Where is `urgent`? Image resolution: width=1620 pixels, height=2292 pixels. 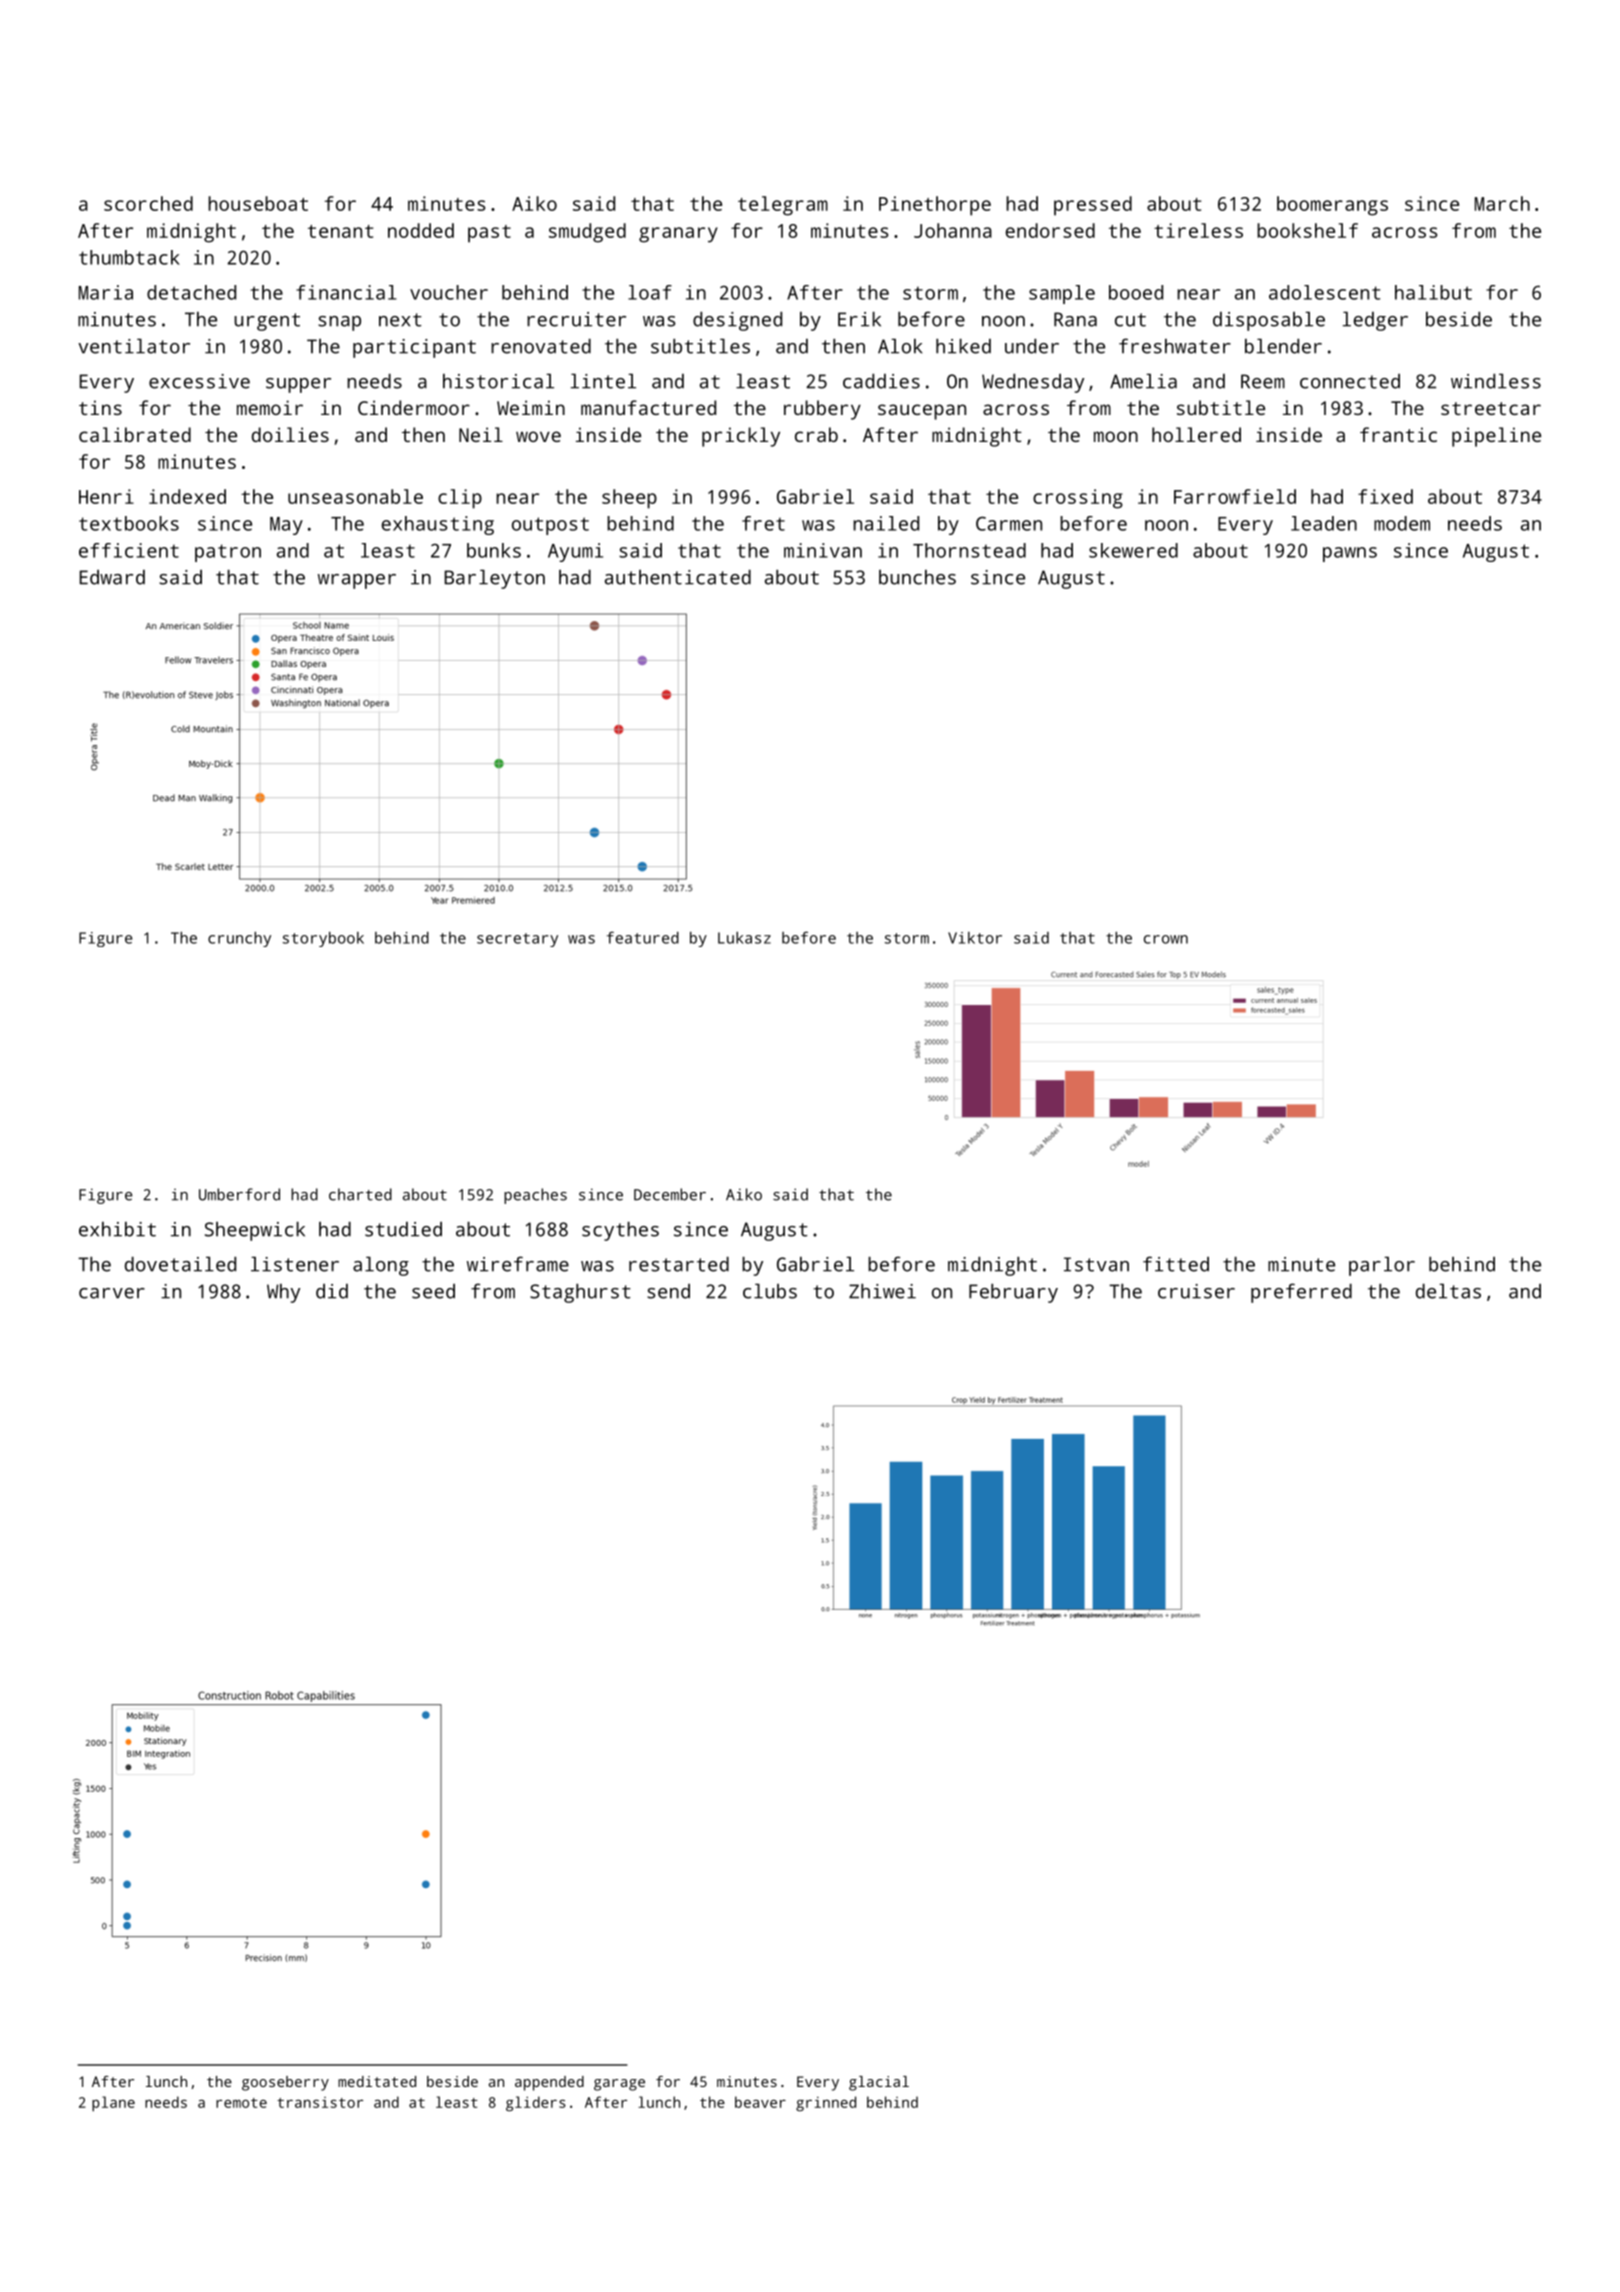 urgent is located at coordinates (267, 322).
